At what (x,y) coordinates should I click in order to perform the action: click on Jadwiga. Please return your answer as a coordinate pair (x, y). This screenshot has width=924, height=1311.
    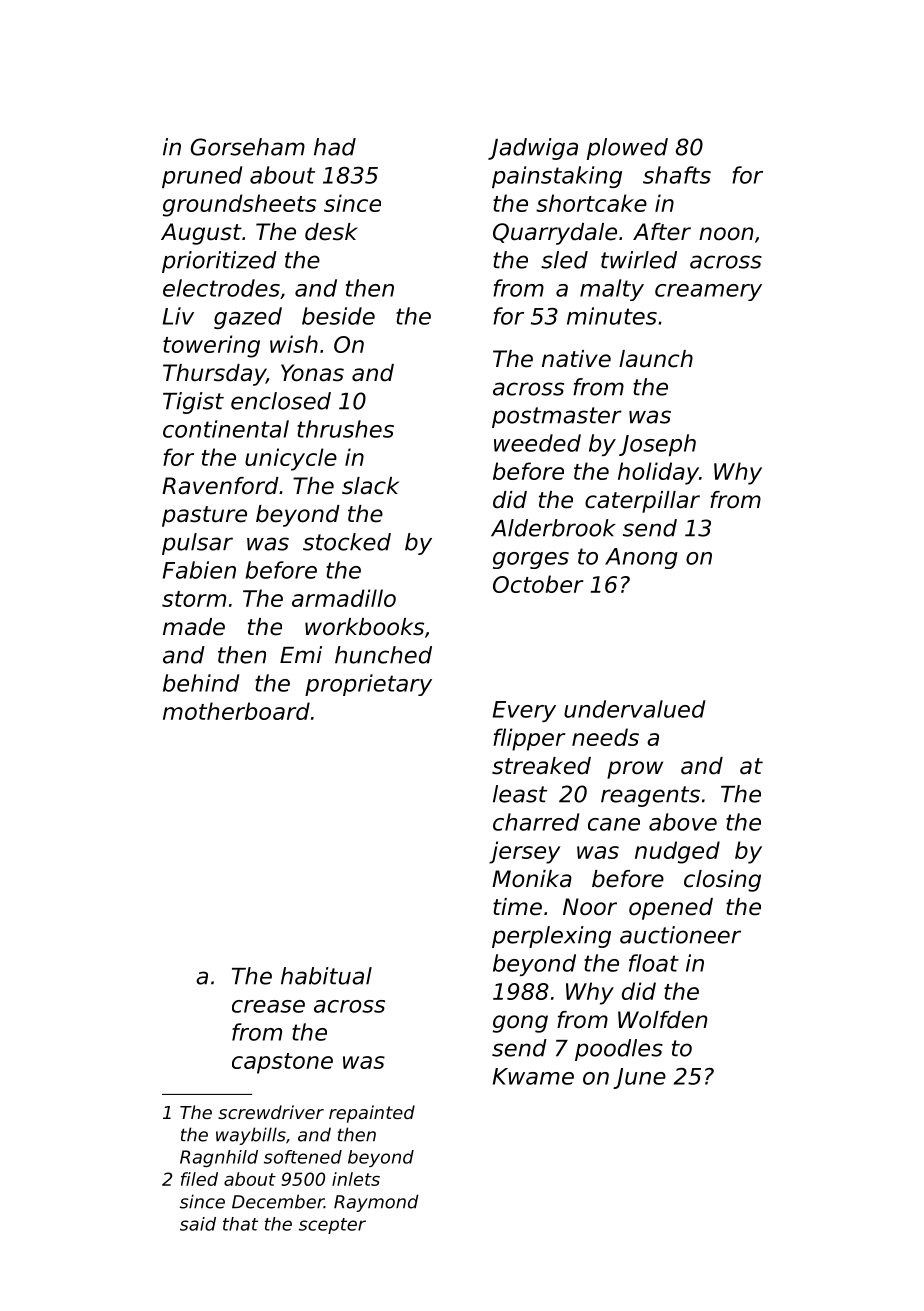
    Looking at the image, I should click on (533, 149).
